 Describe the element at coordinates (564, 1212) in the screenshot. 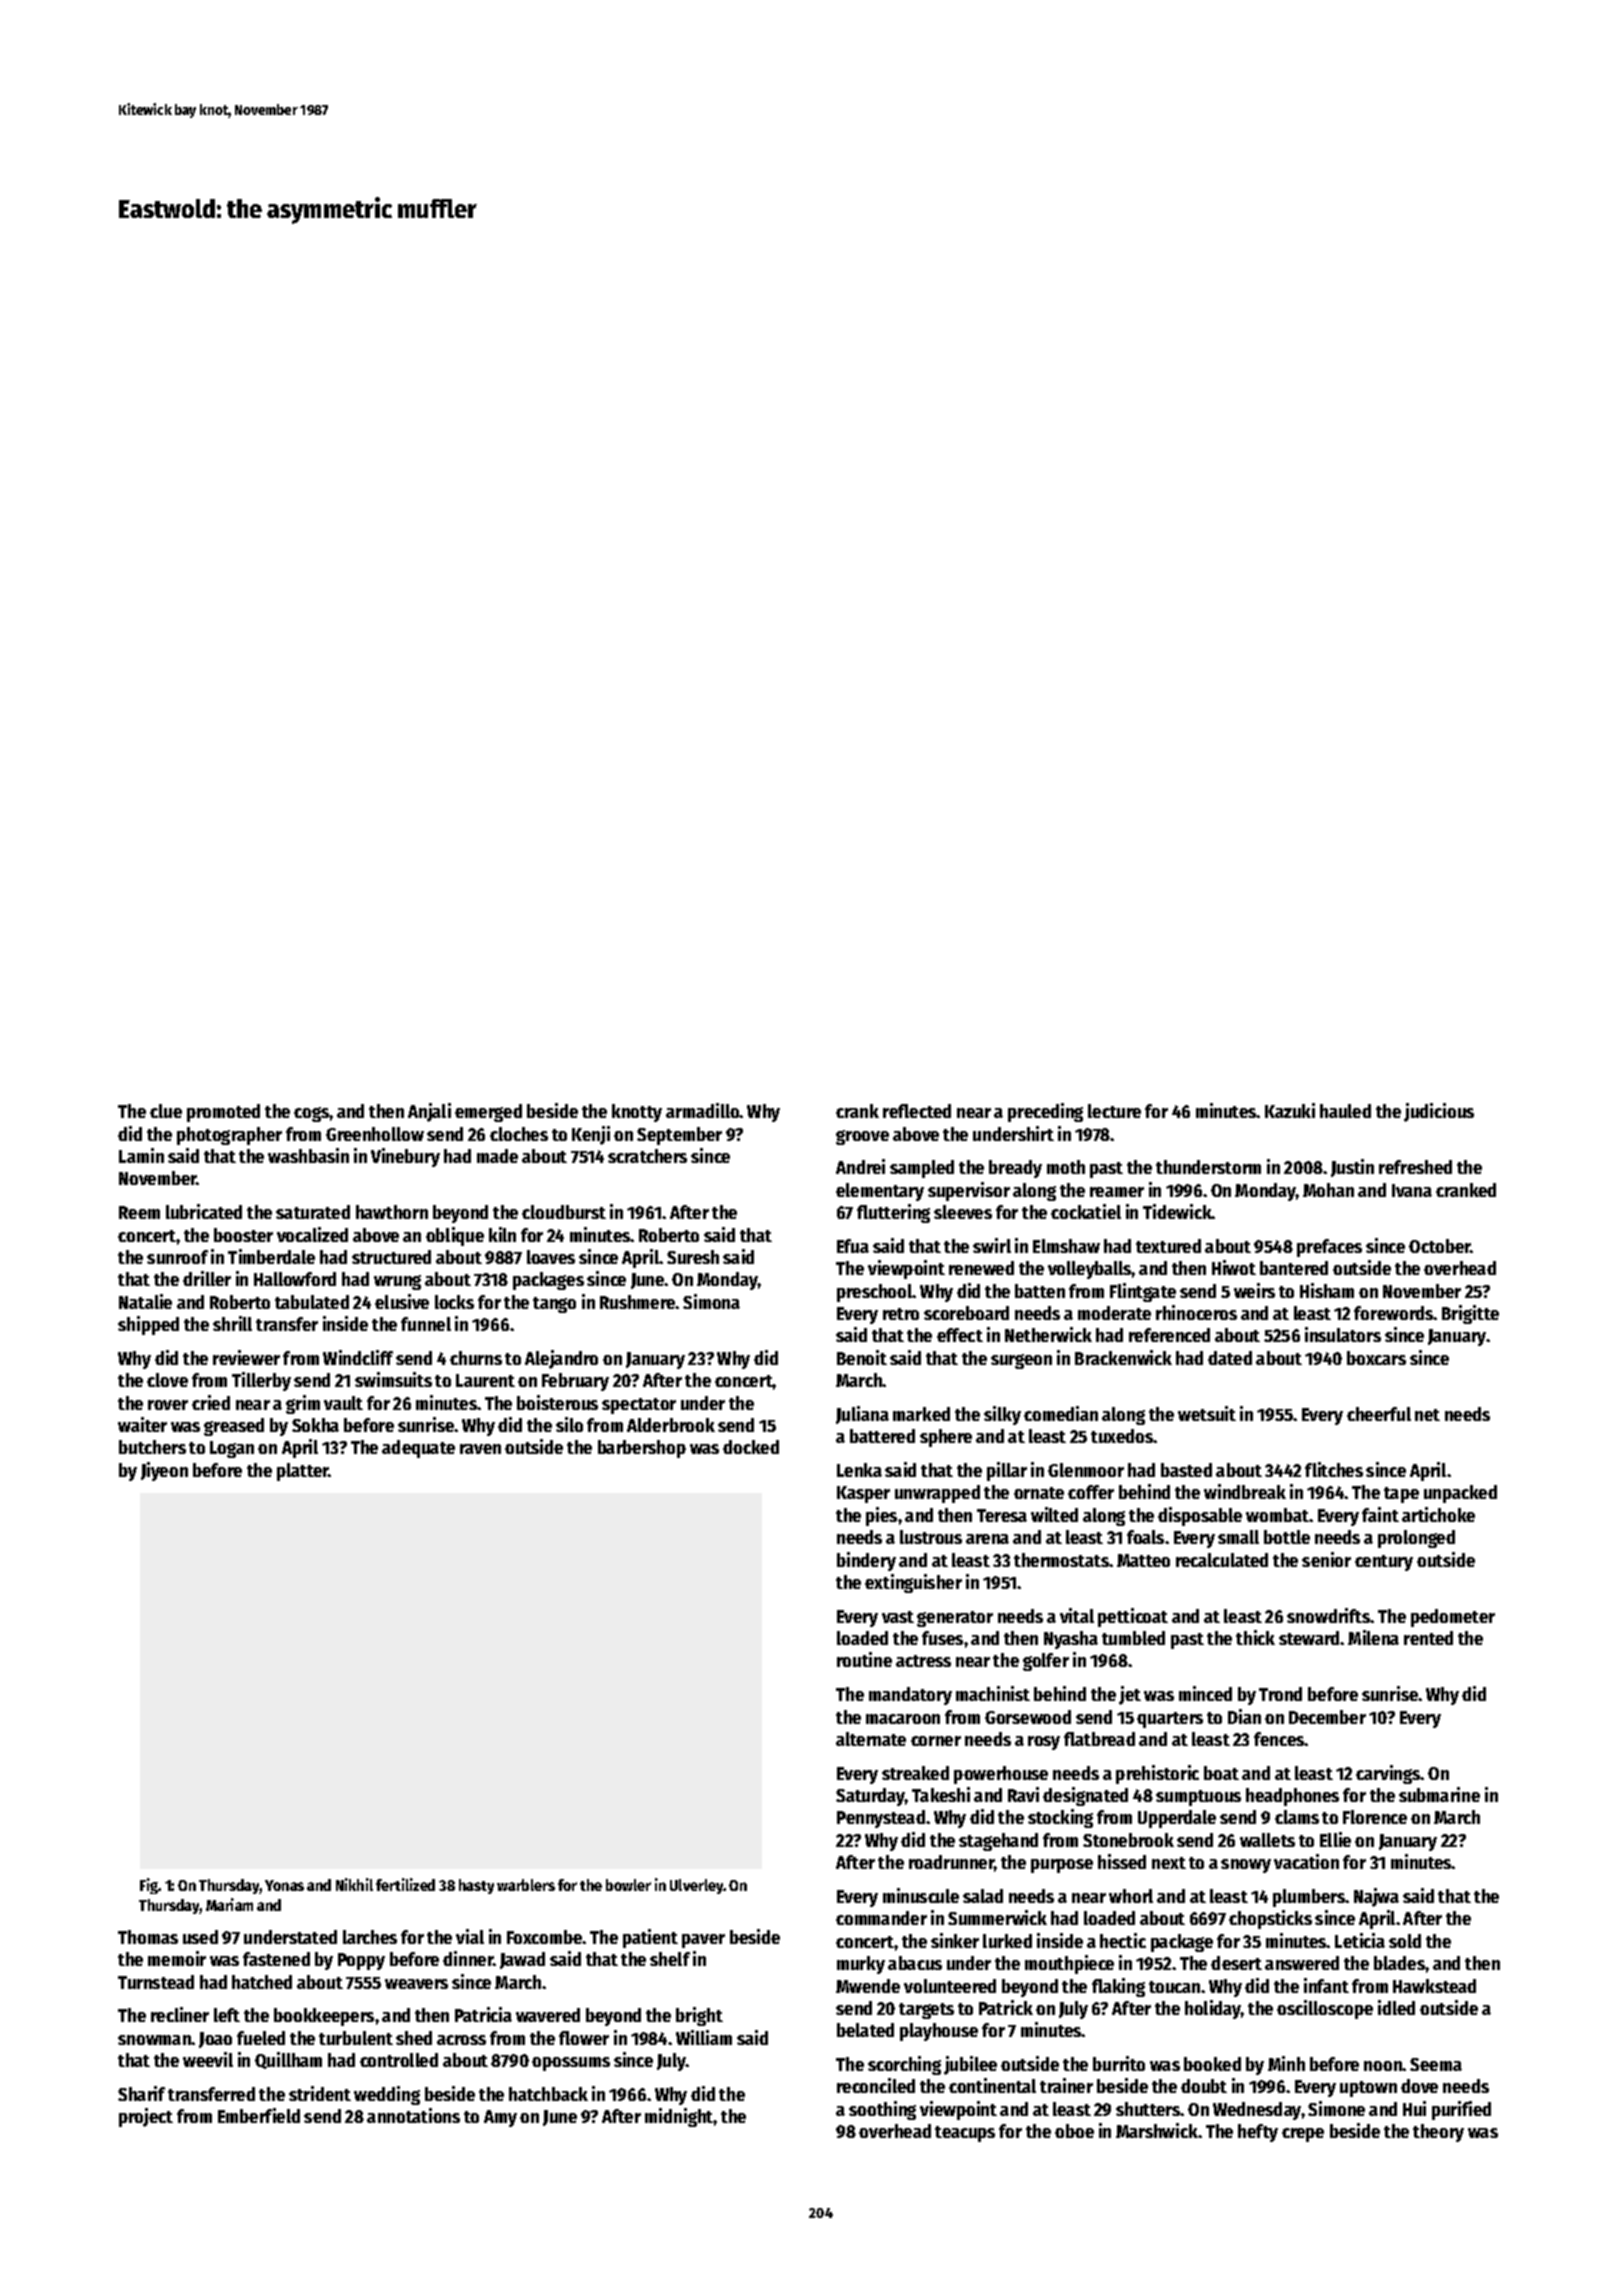

I see `cloudburst` at that location.
